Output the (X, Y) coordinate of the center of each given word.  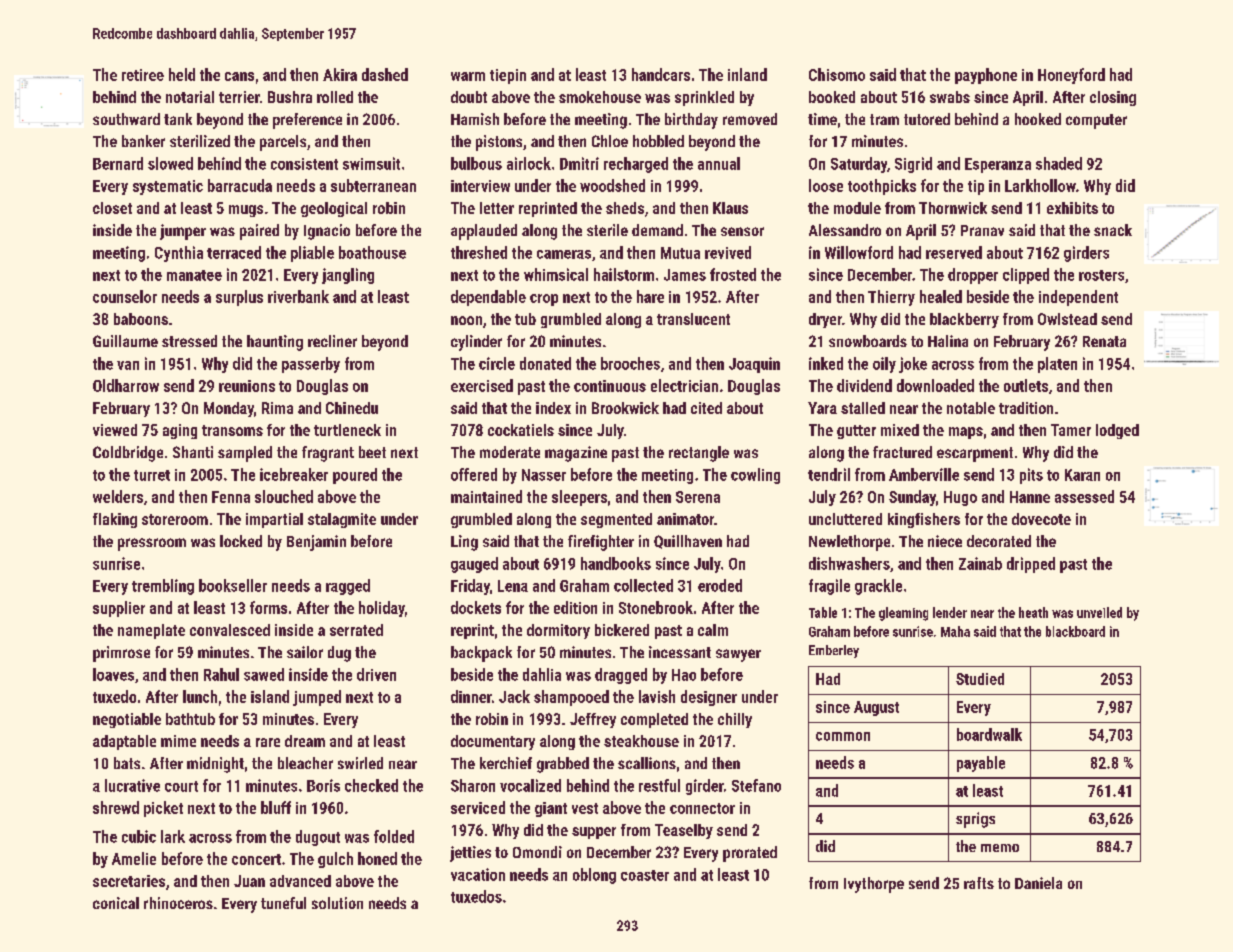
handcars (661, 74)
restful (659, 785)
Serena (698, 497)
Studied (980, 679)
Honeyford (1071, 76)
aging (180, 431)
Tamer (1071, 430)
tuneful (283, 903)
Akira (340, 74)
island (270, 696)
